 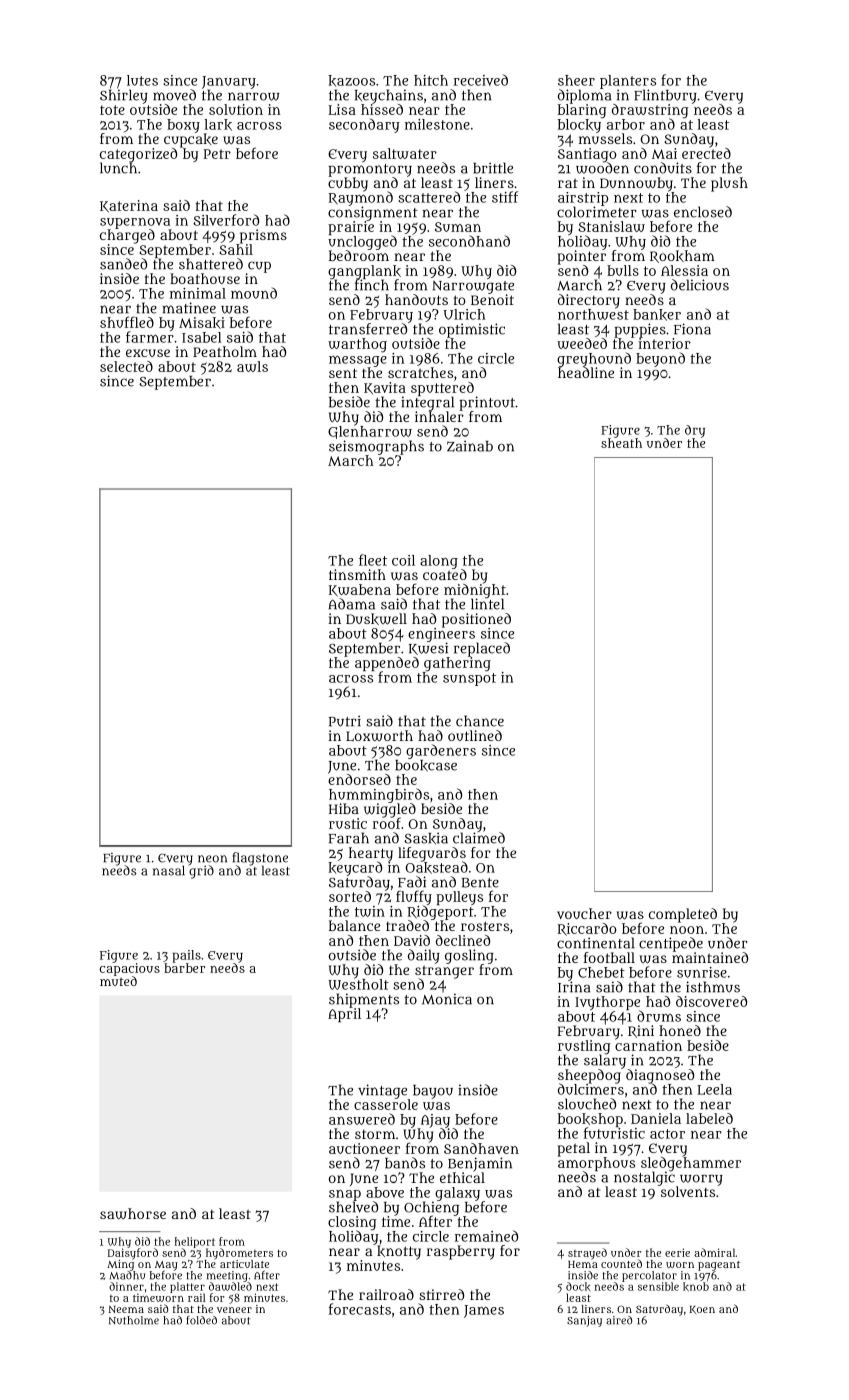 I want to click on knotty, so click(x=399, y=1252).
